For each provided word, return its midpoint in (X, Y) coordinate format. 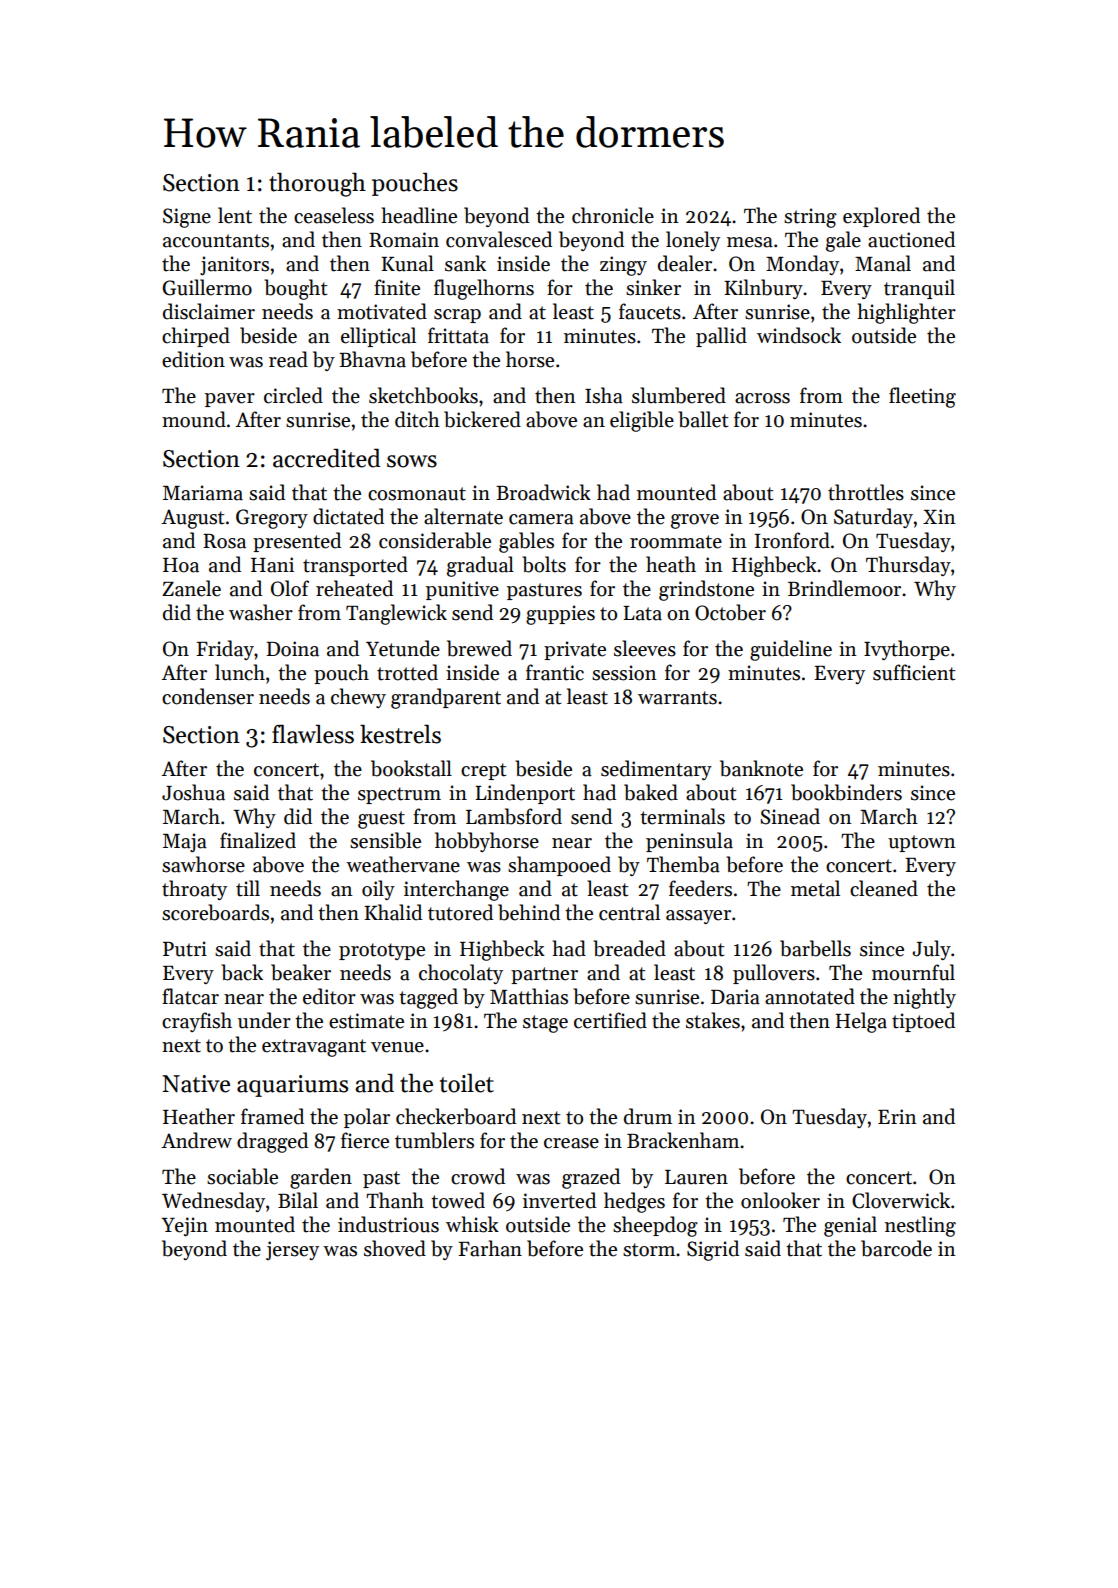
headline (419, 215)
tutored (460, 912)
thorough (317, 184)
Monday (802, 265)
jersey (292, 1250)
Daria (735, 997)
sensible (385, 840)
